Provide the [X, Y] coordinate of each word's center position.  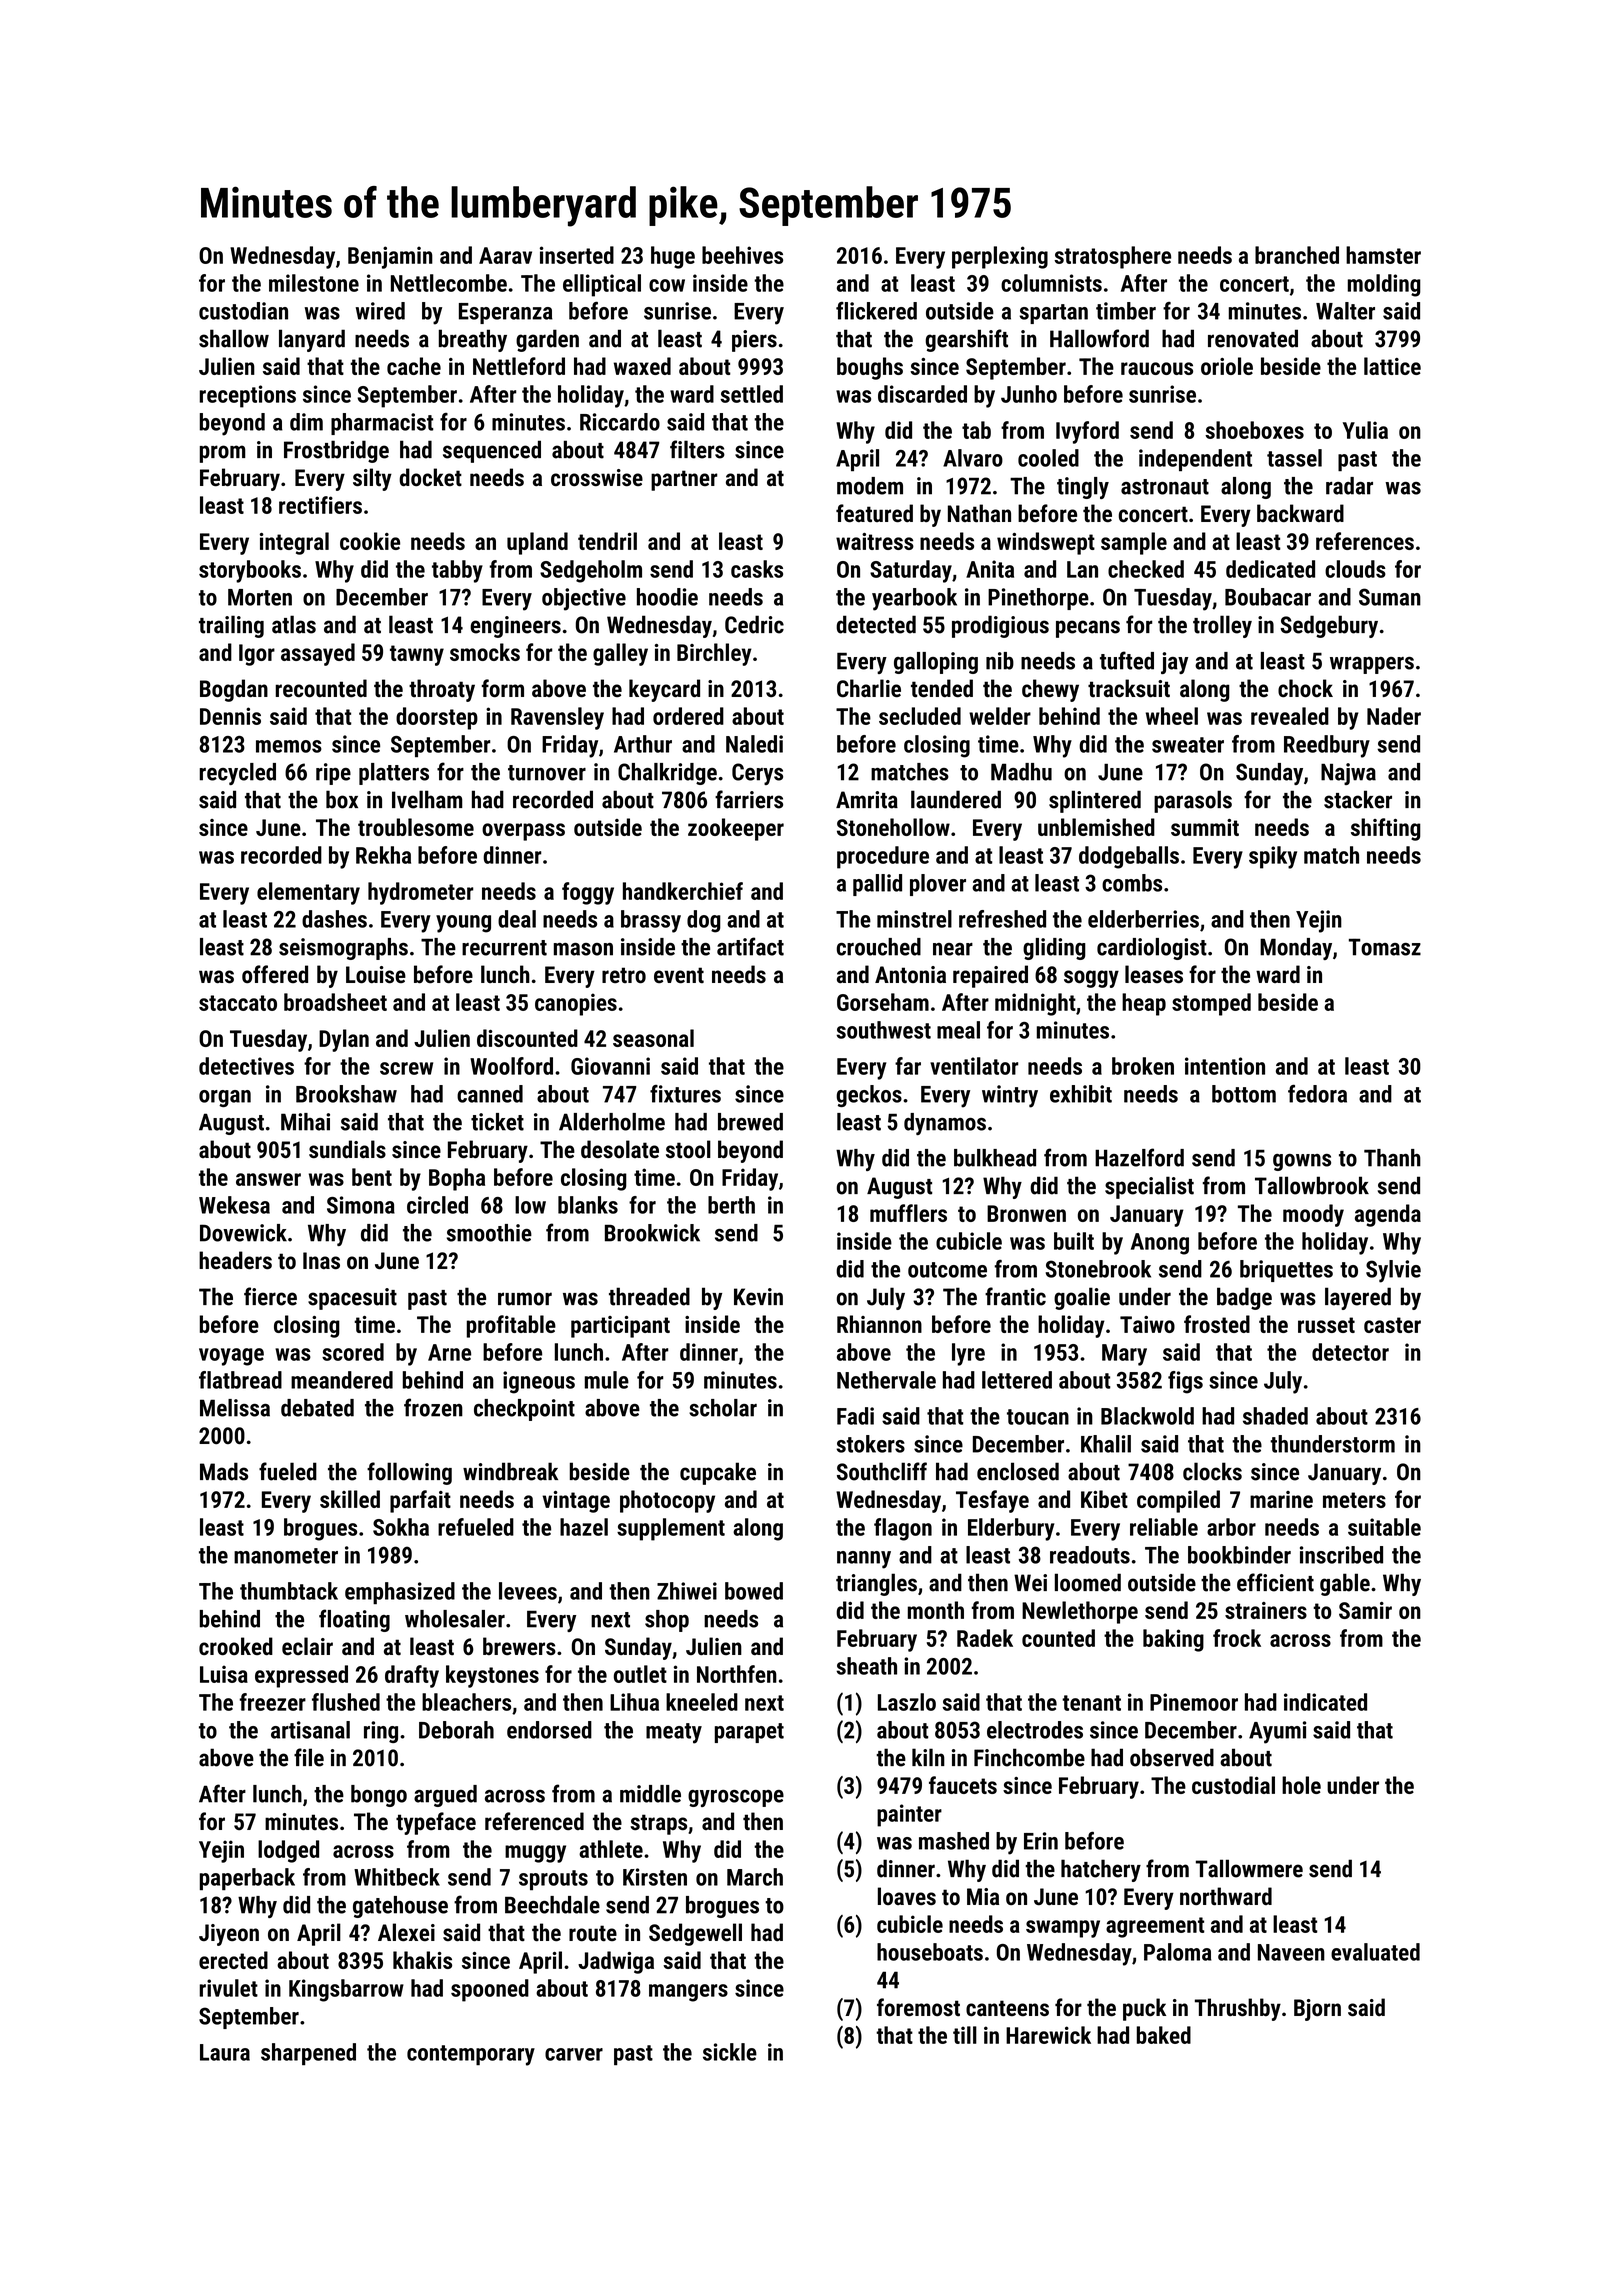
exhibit [1081, 1094]
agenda [1388, 1215]
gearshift [967, 340]
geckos [869, 1096]
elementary [308, 893]
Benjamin [390, 257]
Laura [225, 2052]
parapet [749, 1733]
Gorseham [883, 1002]
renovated [1253, 338]
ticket [497, 1122]
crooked [236, 1646]
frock [1237, 1638]
